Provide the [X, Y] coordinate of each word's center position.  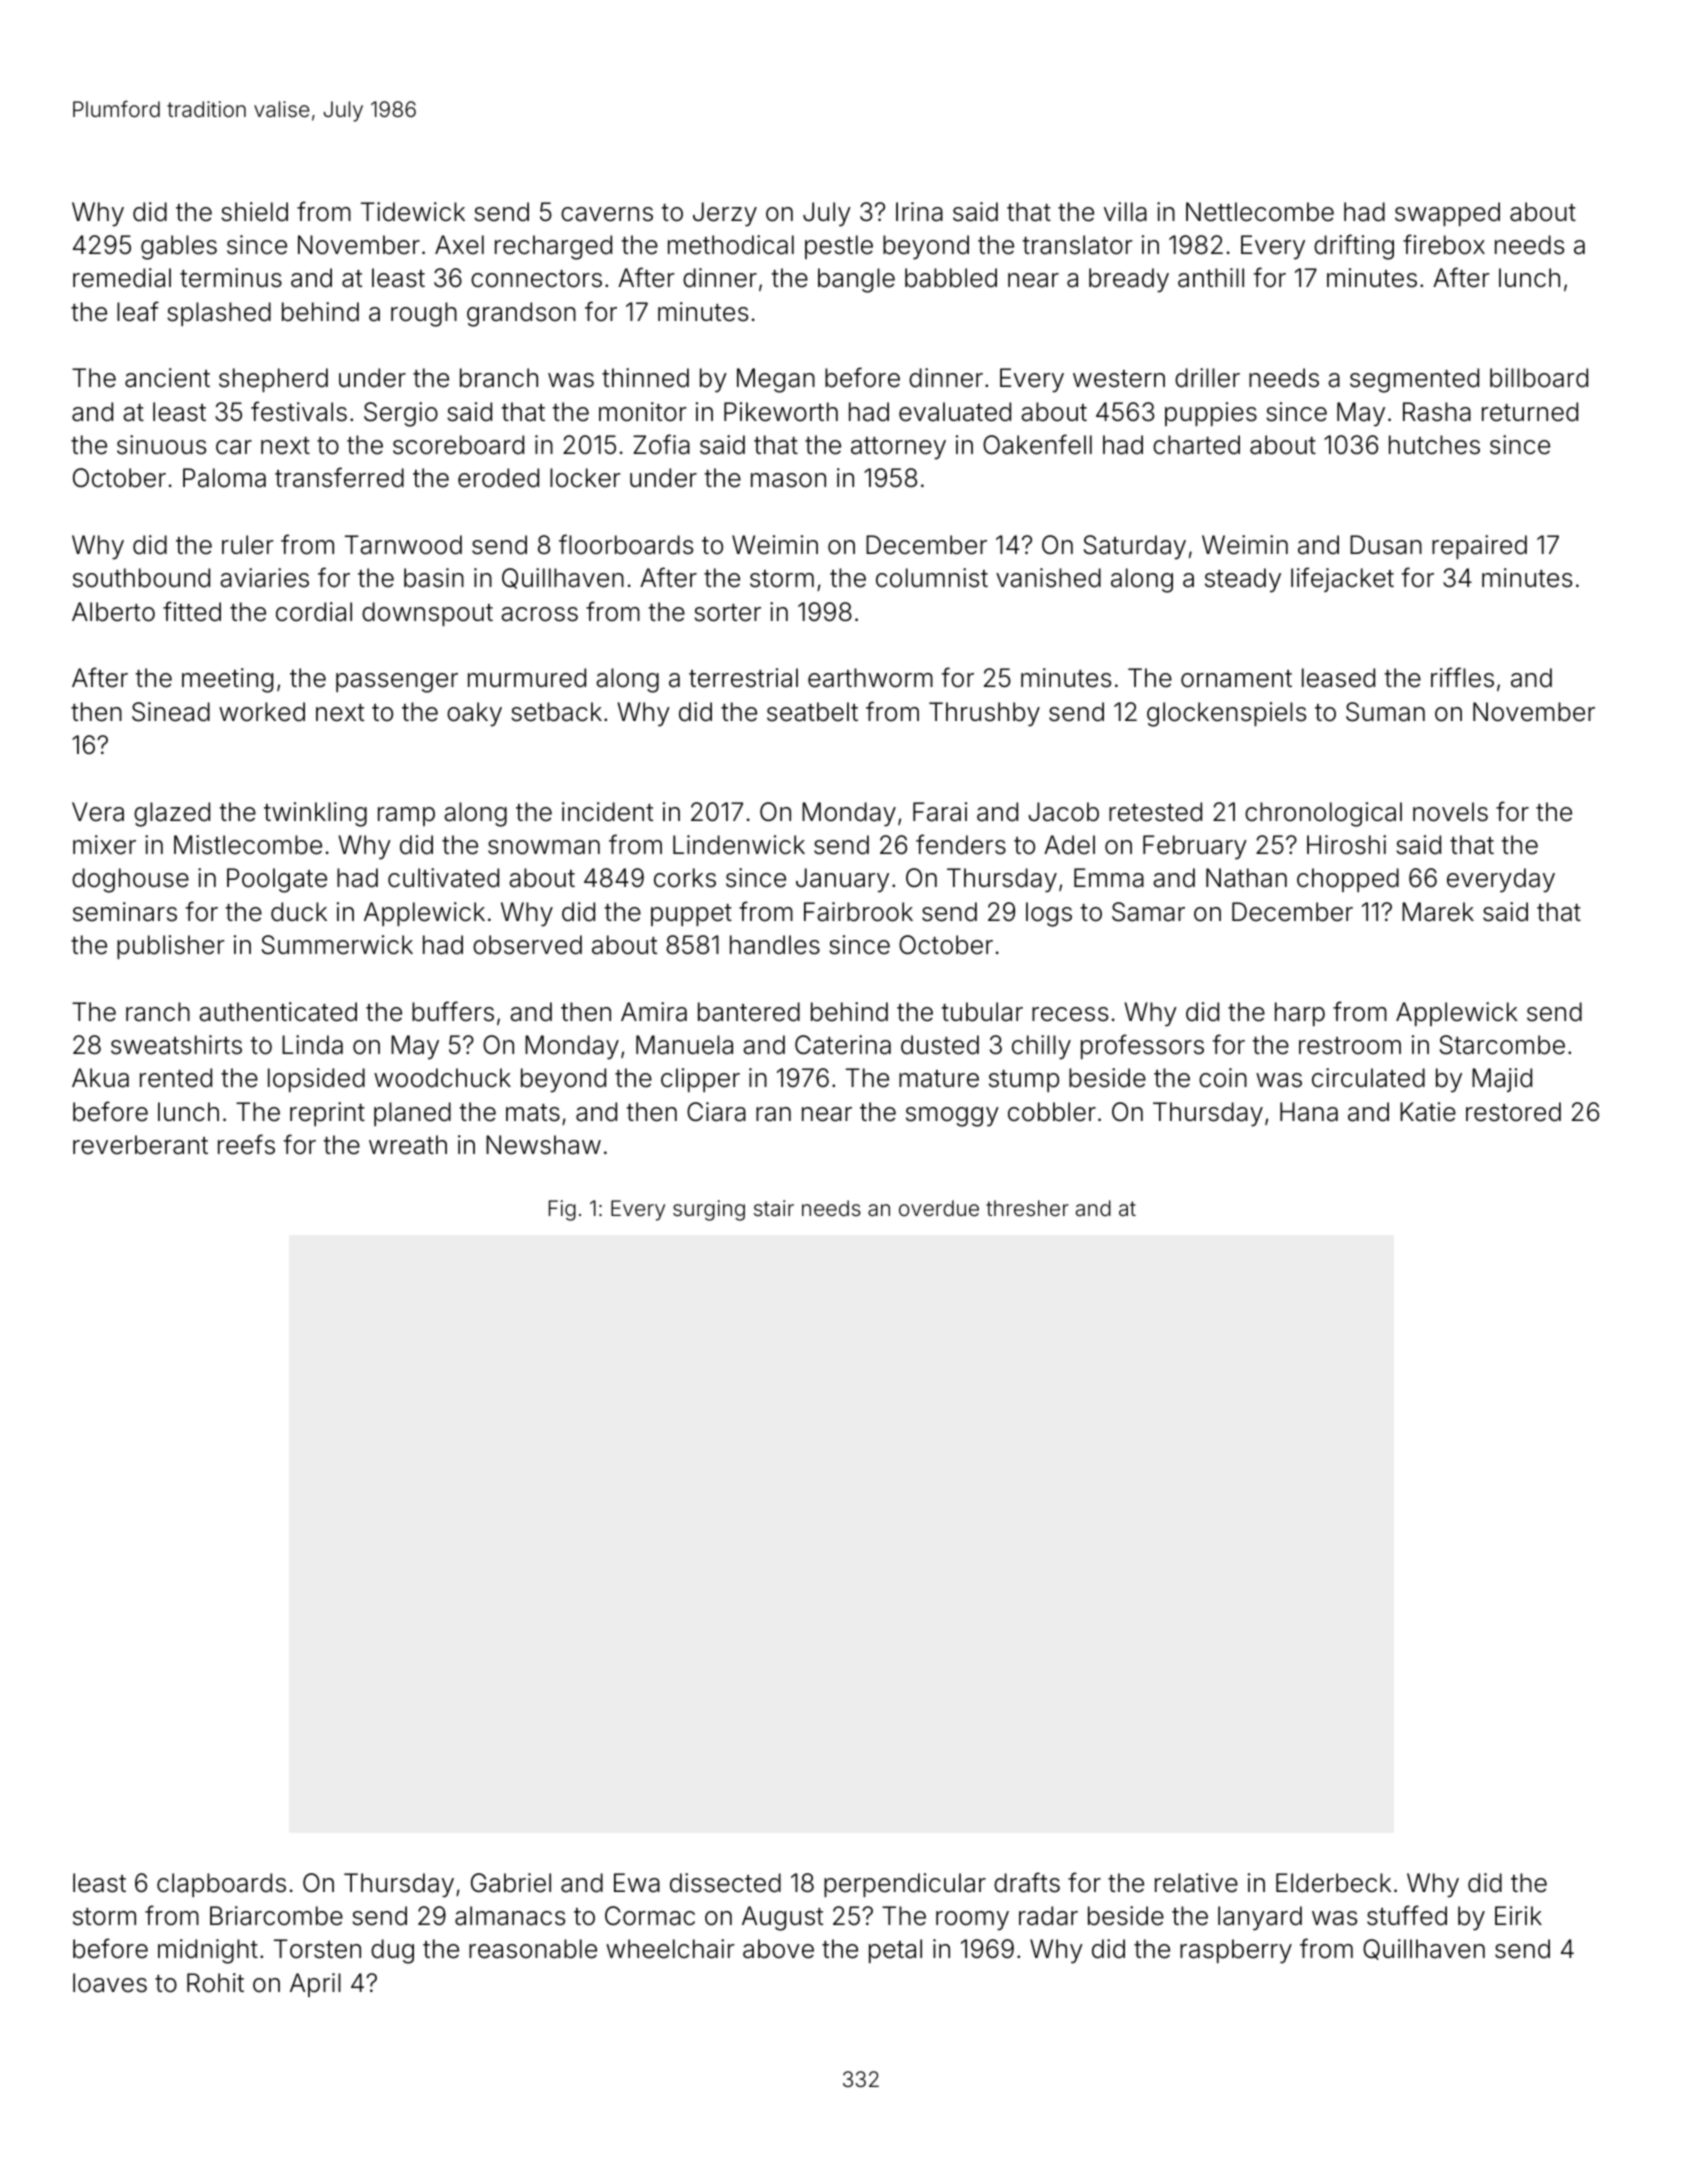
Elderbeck [1333, 1883]
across [539, 614]
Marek [1438, 912]
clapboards [221, 1885]
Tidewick [413, 212]
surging [709, 1210]
